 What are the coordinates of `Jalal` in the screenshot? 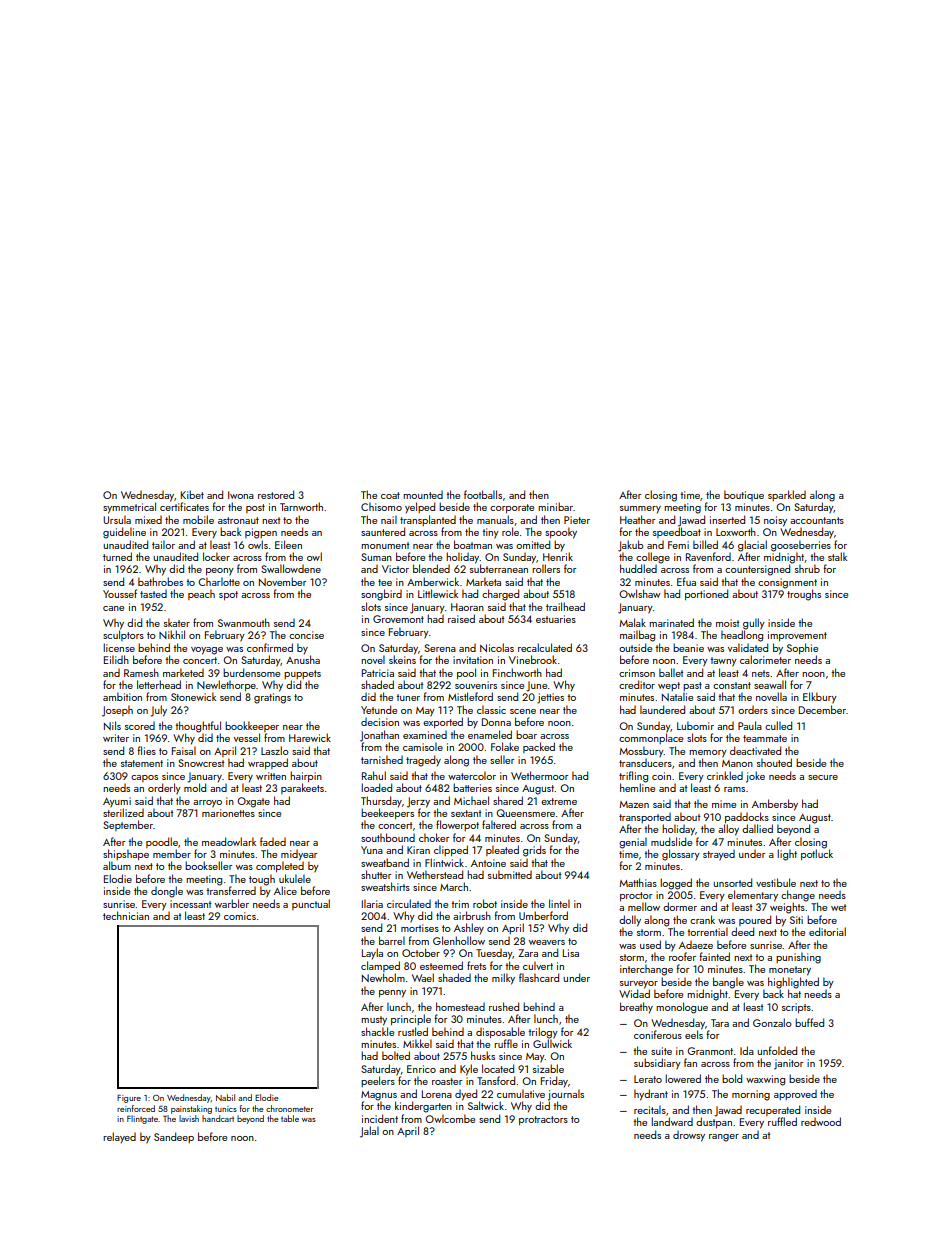 It's located at (369, 1132).
